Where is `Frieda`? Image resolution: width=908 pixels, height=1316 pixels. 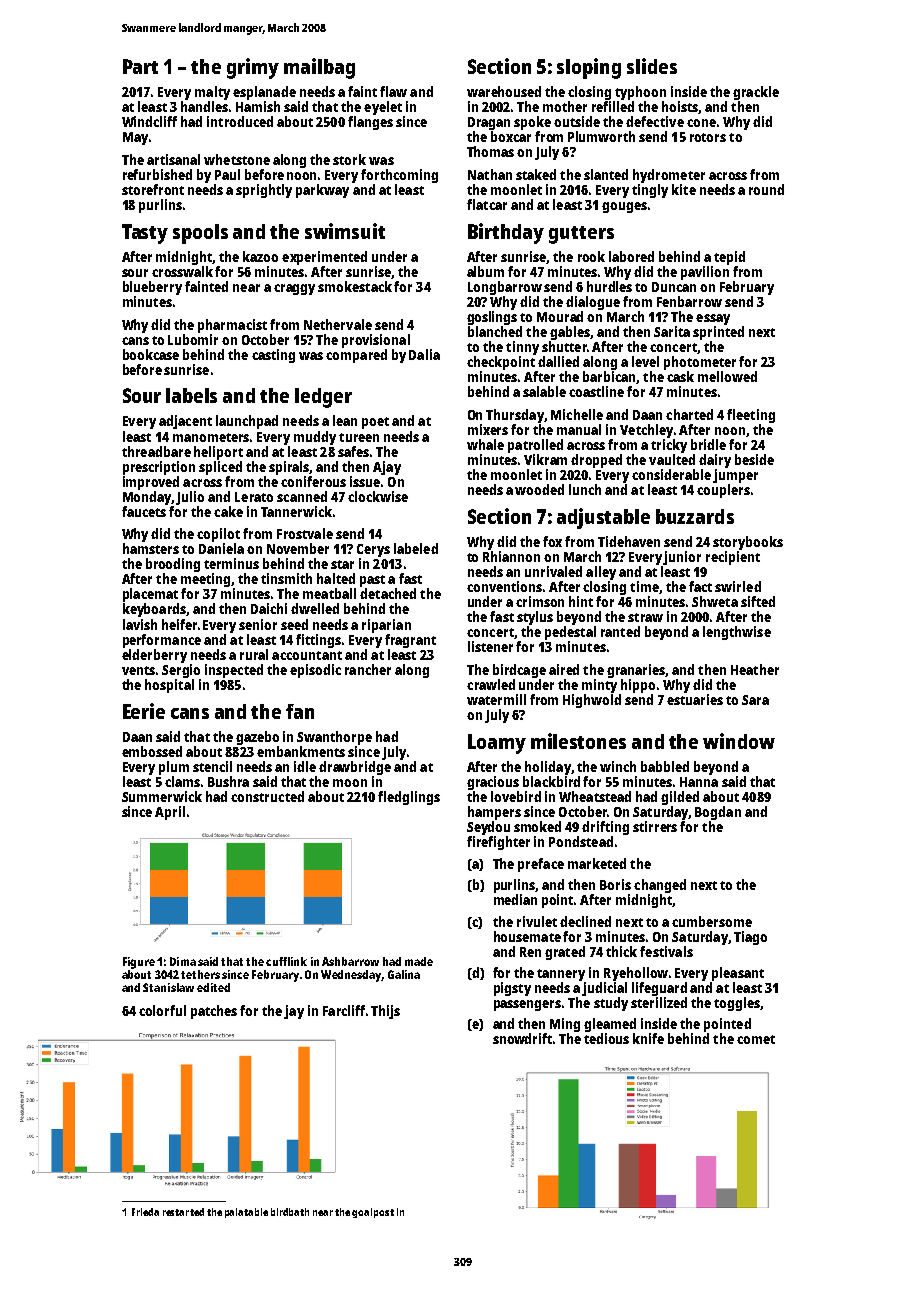 Frieda is located at coordinates (145, 1212).
